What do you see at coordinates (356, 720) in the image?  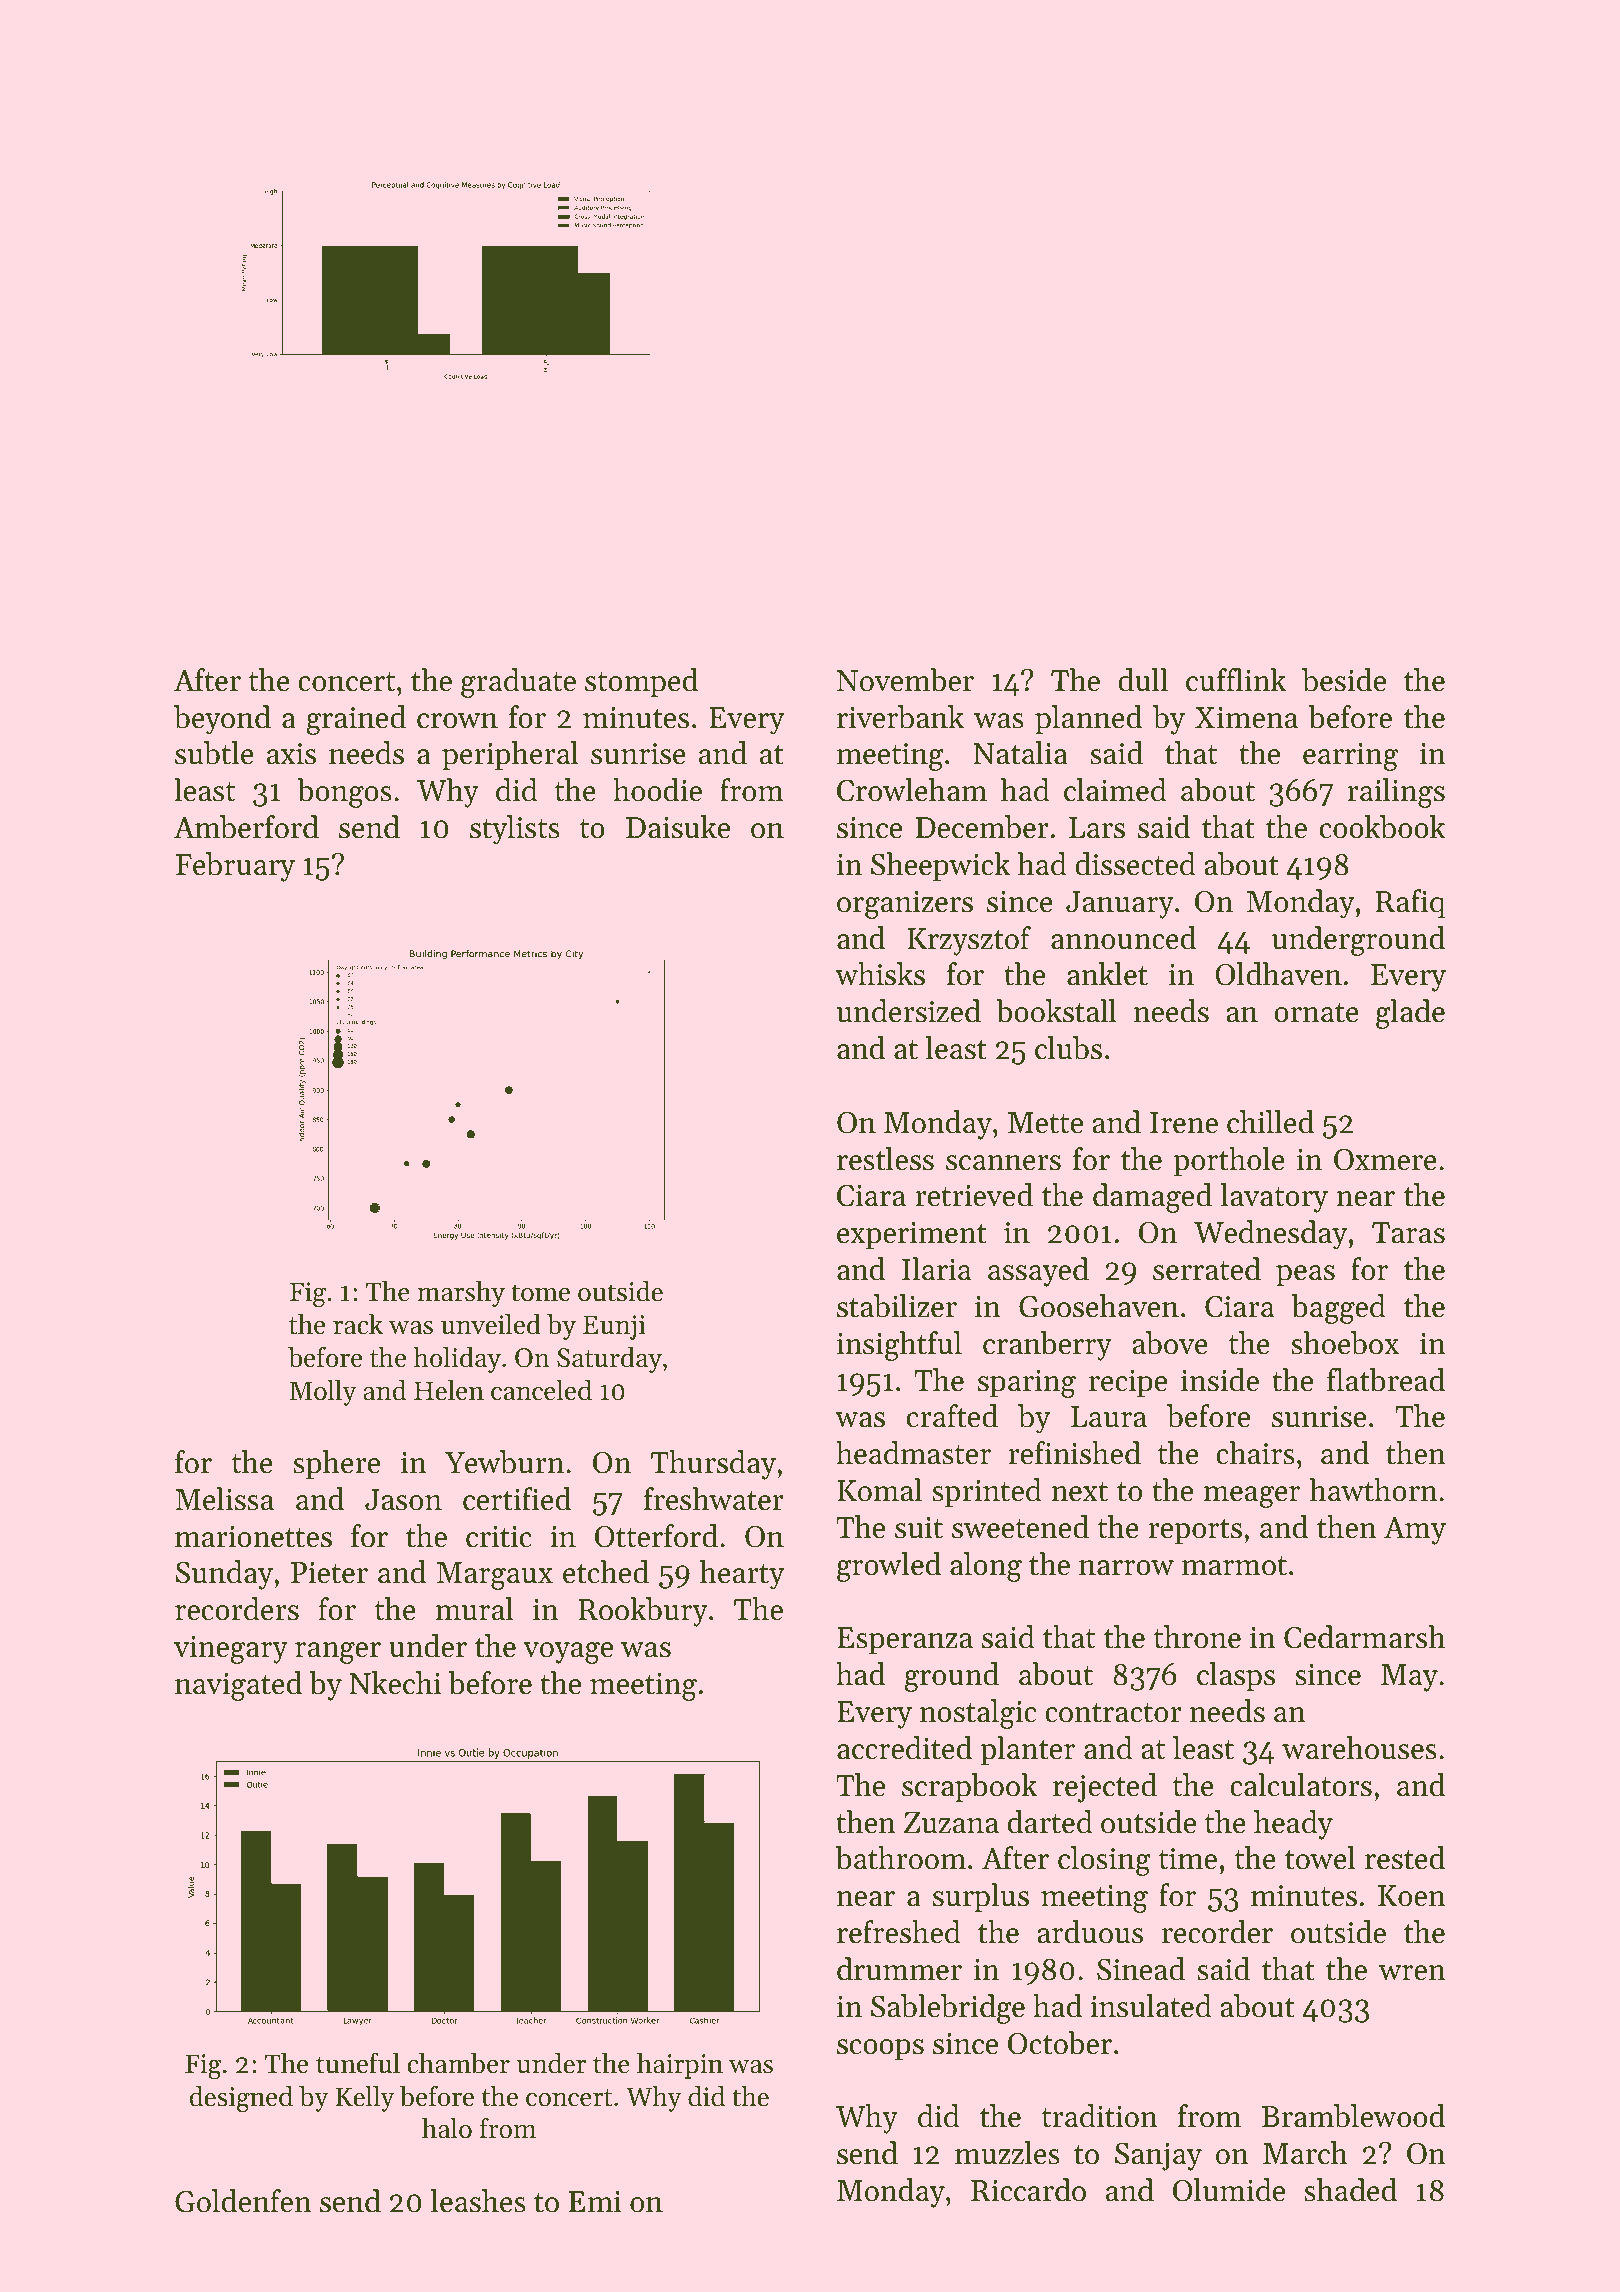 I see `grained` at bounding box center [356, 720].
